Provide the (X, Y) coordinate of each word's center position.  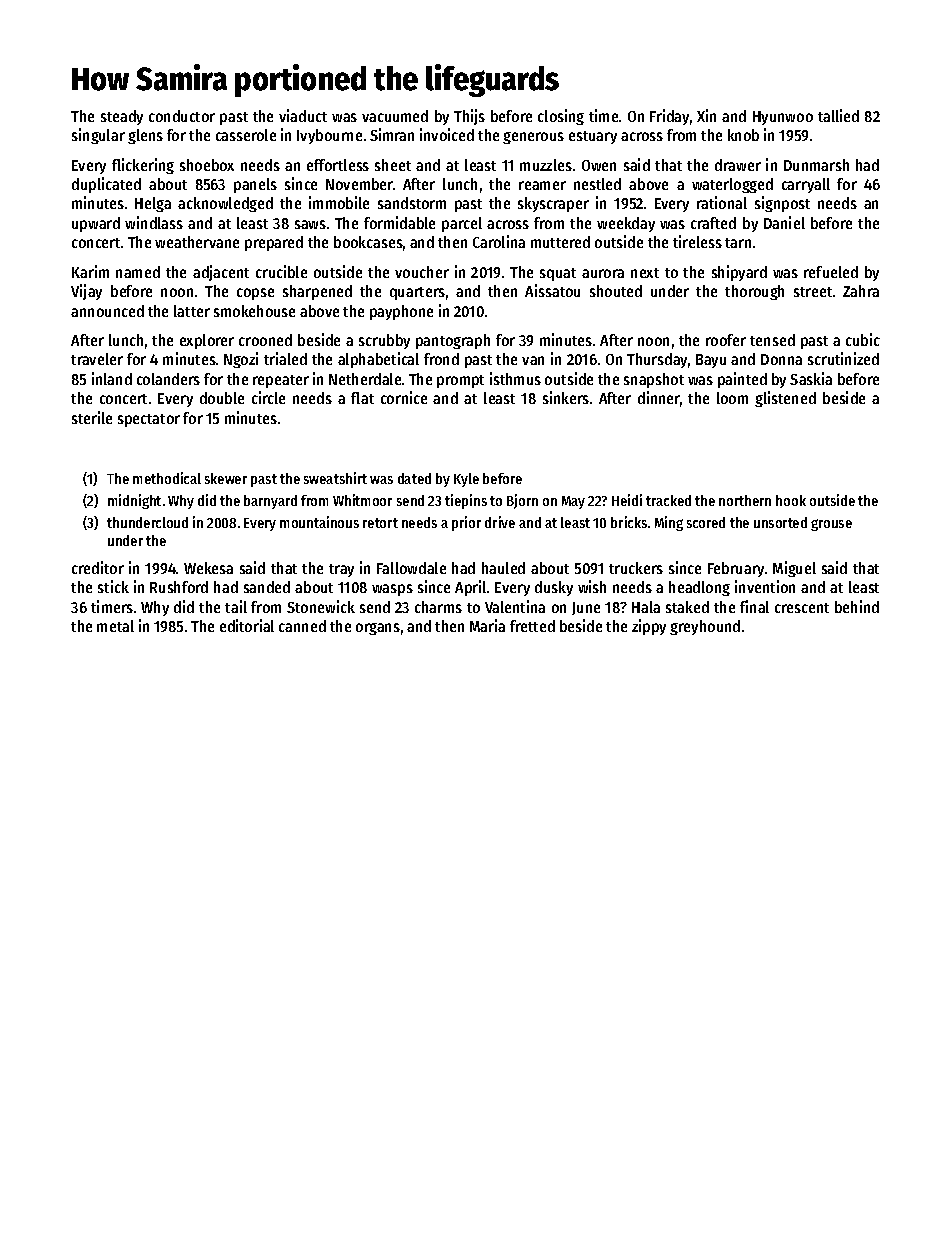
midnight (134, 501)
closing (561, 117)
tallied (838, 115)
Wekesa (208, 568)
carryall (806, 185)
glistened (785, 399)
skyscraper (553, 204)
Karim (90, 271)
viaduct (303, 115)
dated (414, 478)
